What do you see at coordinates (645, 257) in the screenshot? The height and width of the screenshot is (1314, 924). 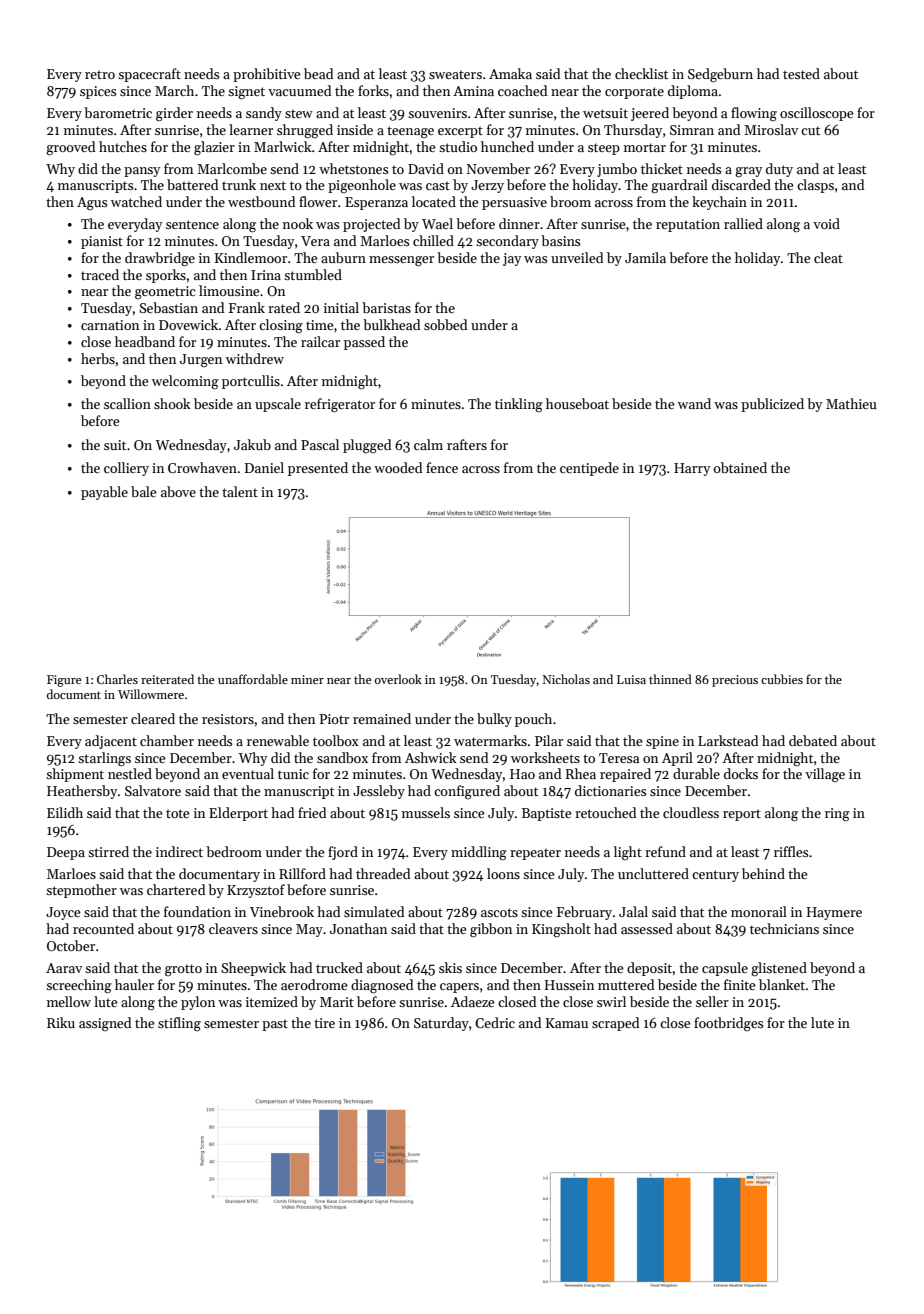 I see `Jamila` at bounding box center [645, 257].
